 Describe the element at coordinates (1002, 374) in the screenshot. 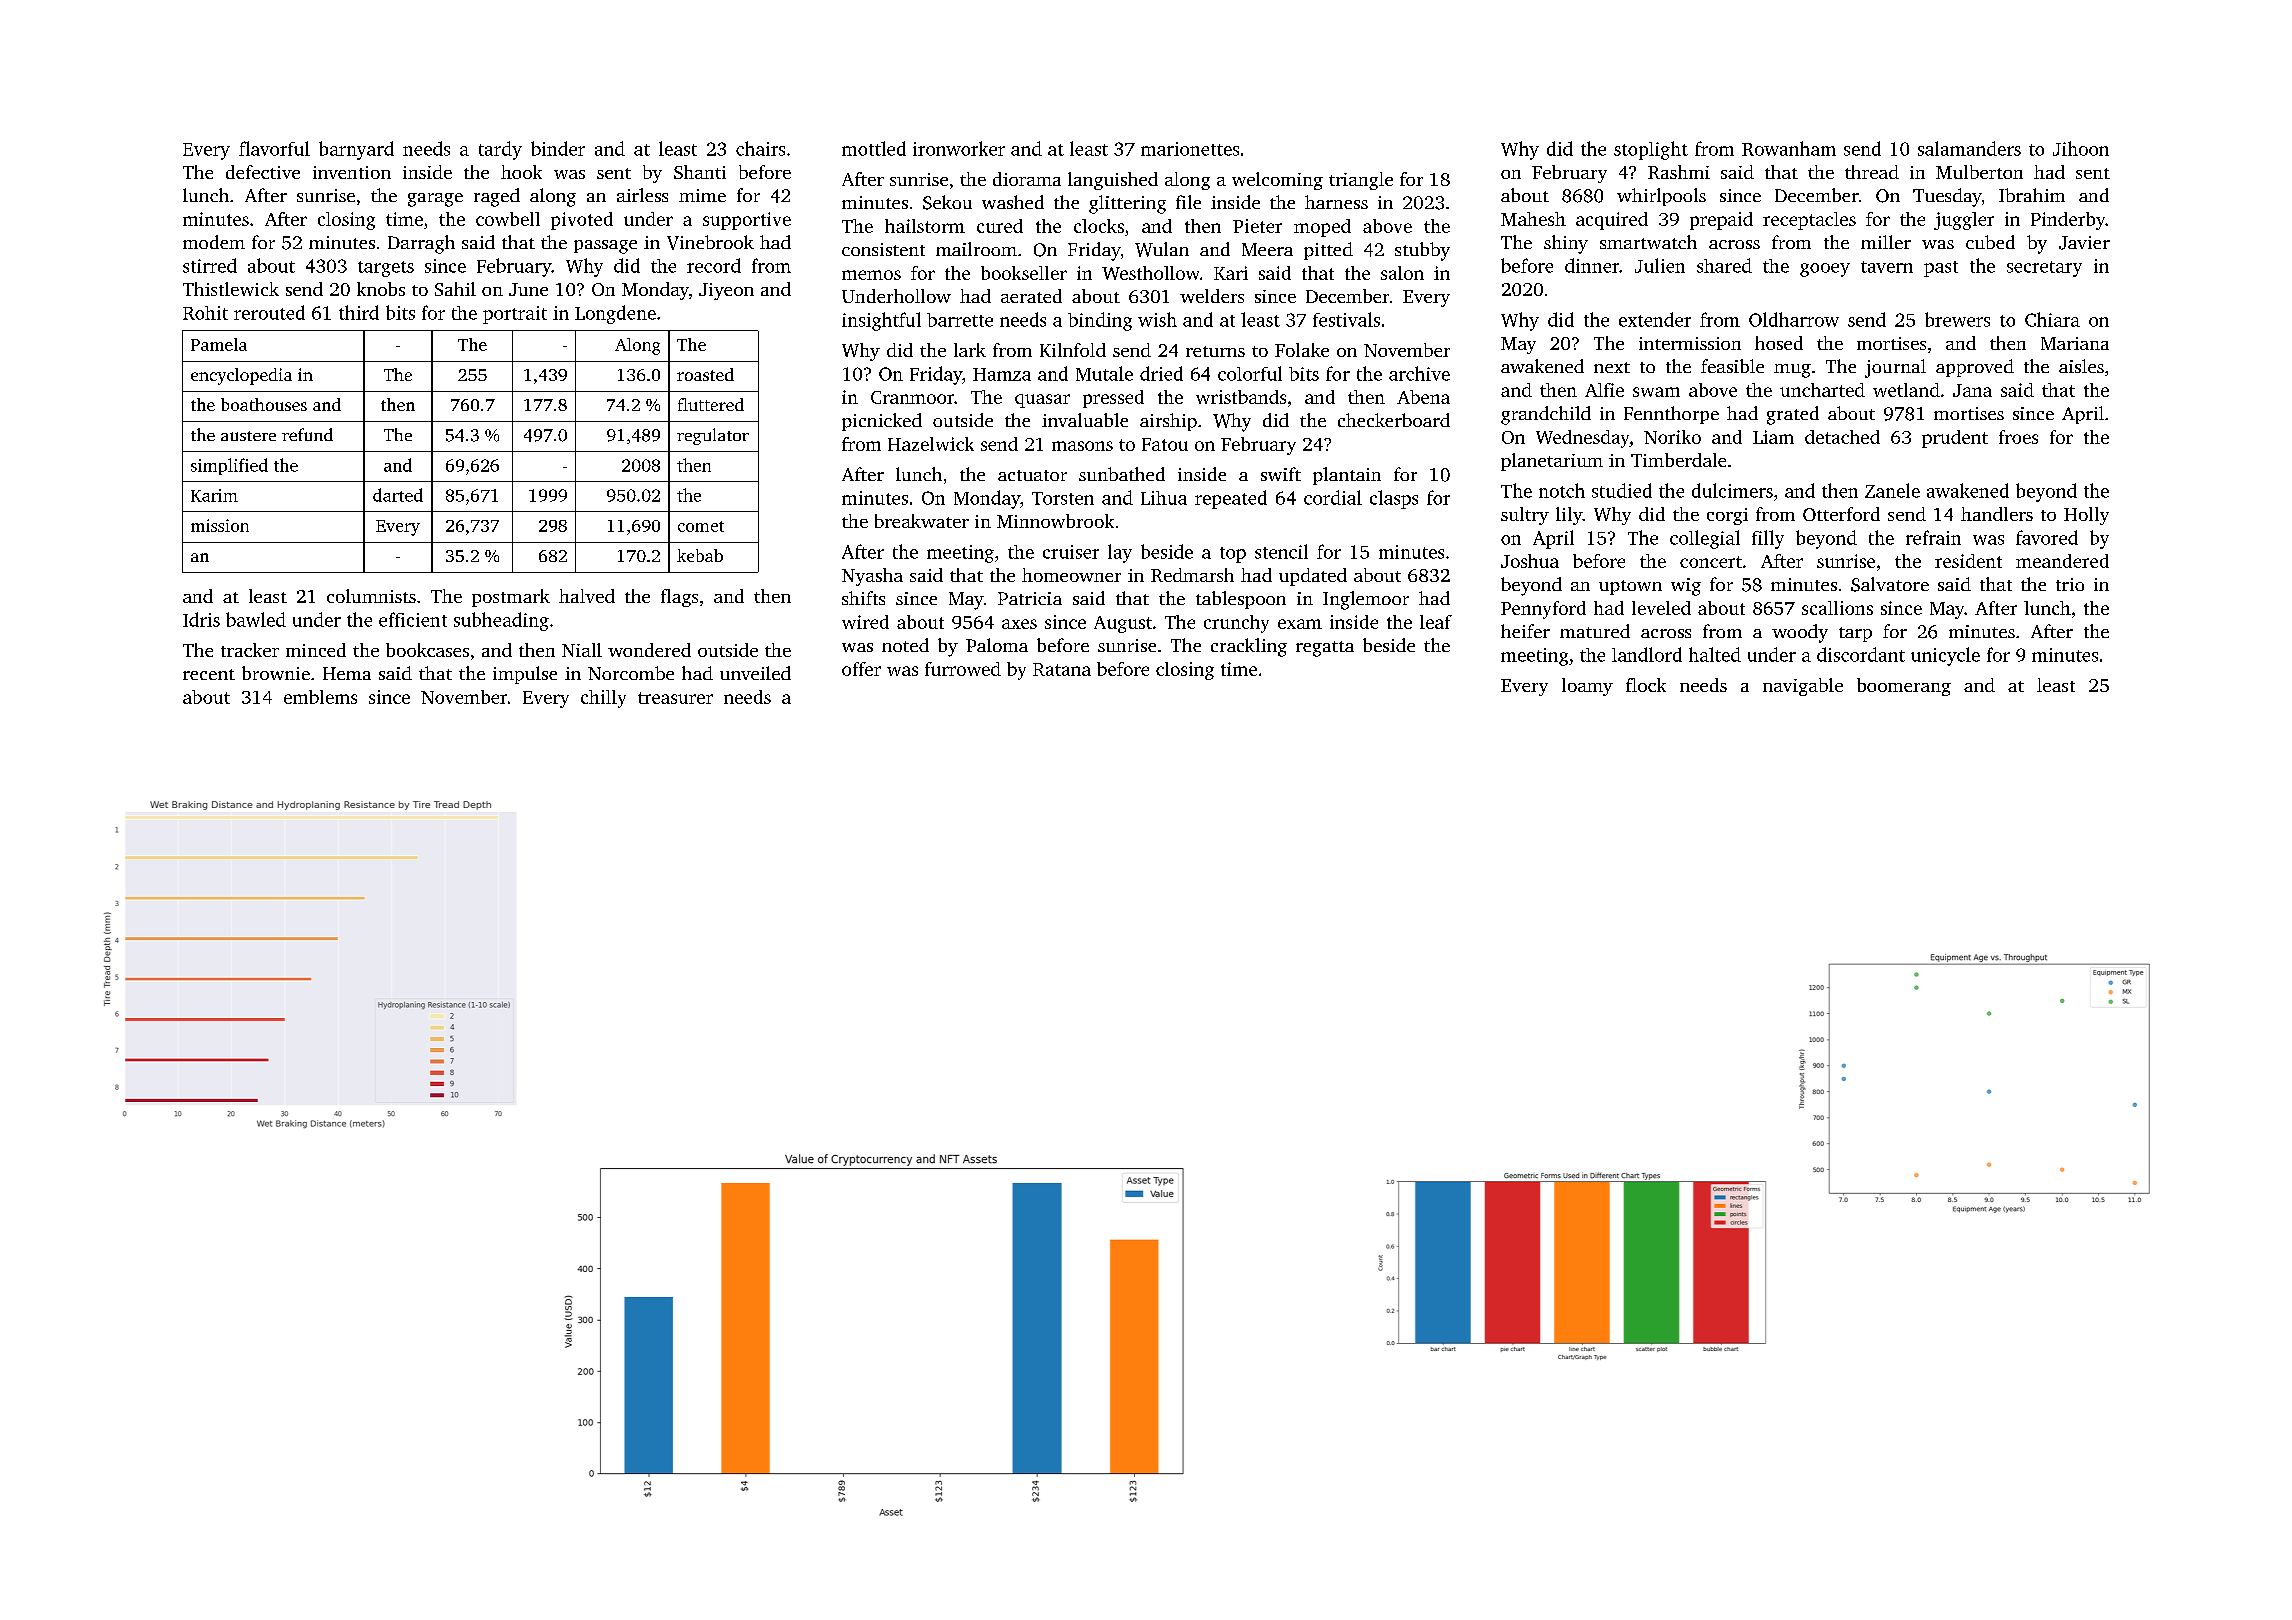

I see `Hamza` at that location.
